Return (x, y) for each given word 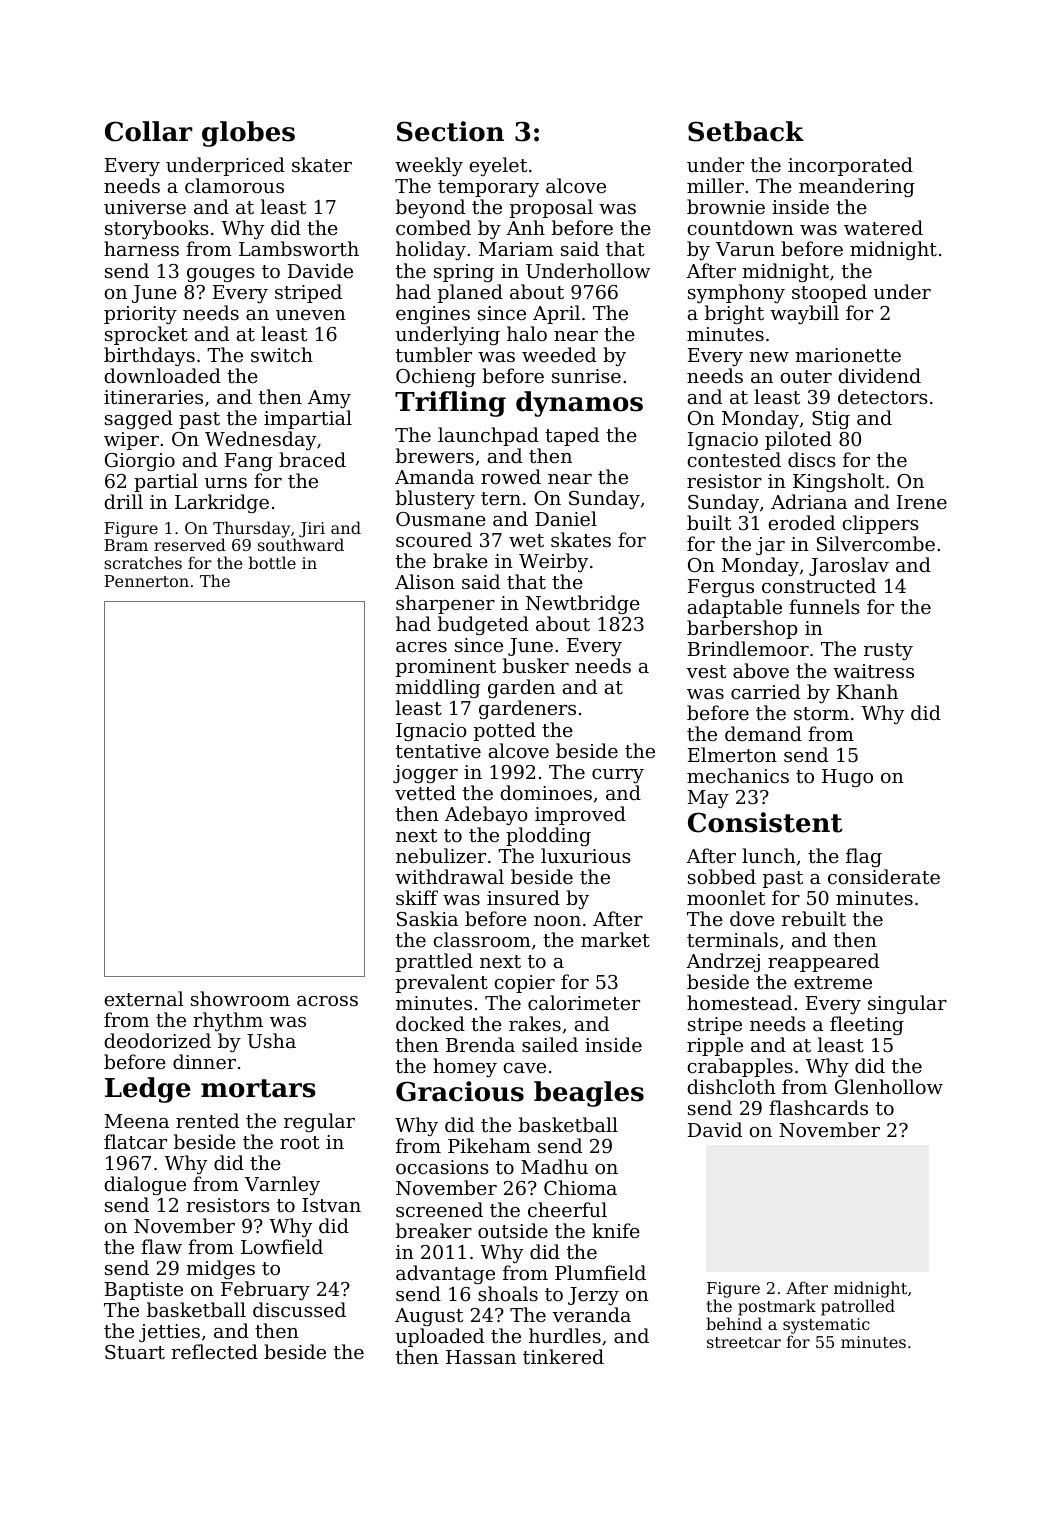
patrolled (858, 1307)
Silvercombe (876, 543)
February (265, 1290)
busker (536, 665)
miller (715, 185)
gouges (221, 275)
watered (883, 227)
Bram (126, 545)
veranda (591, 1314)
